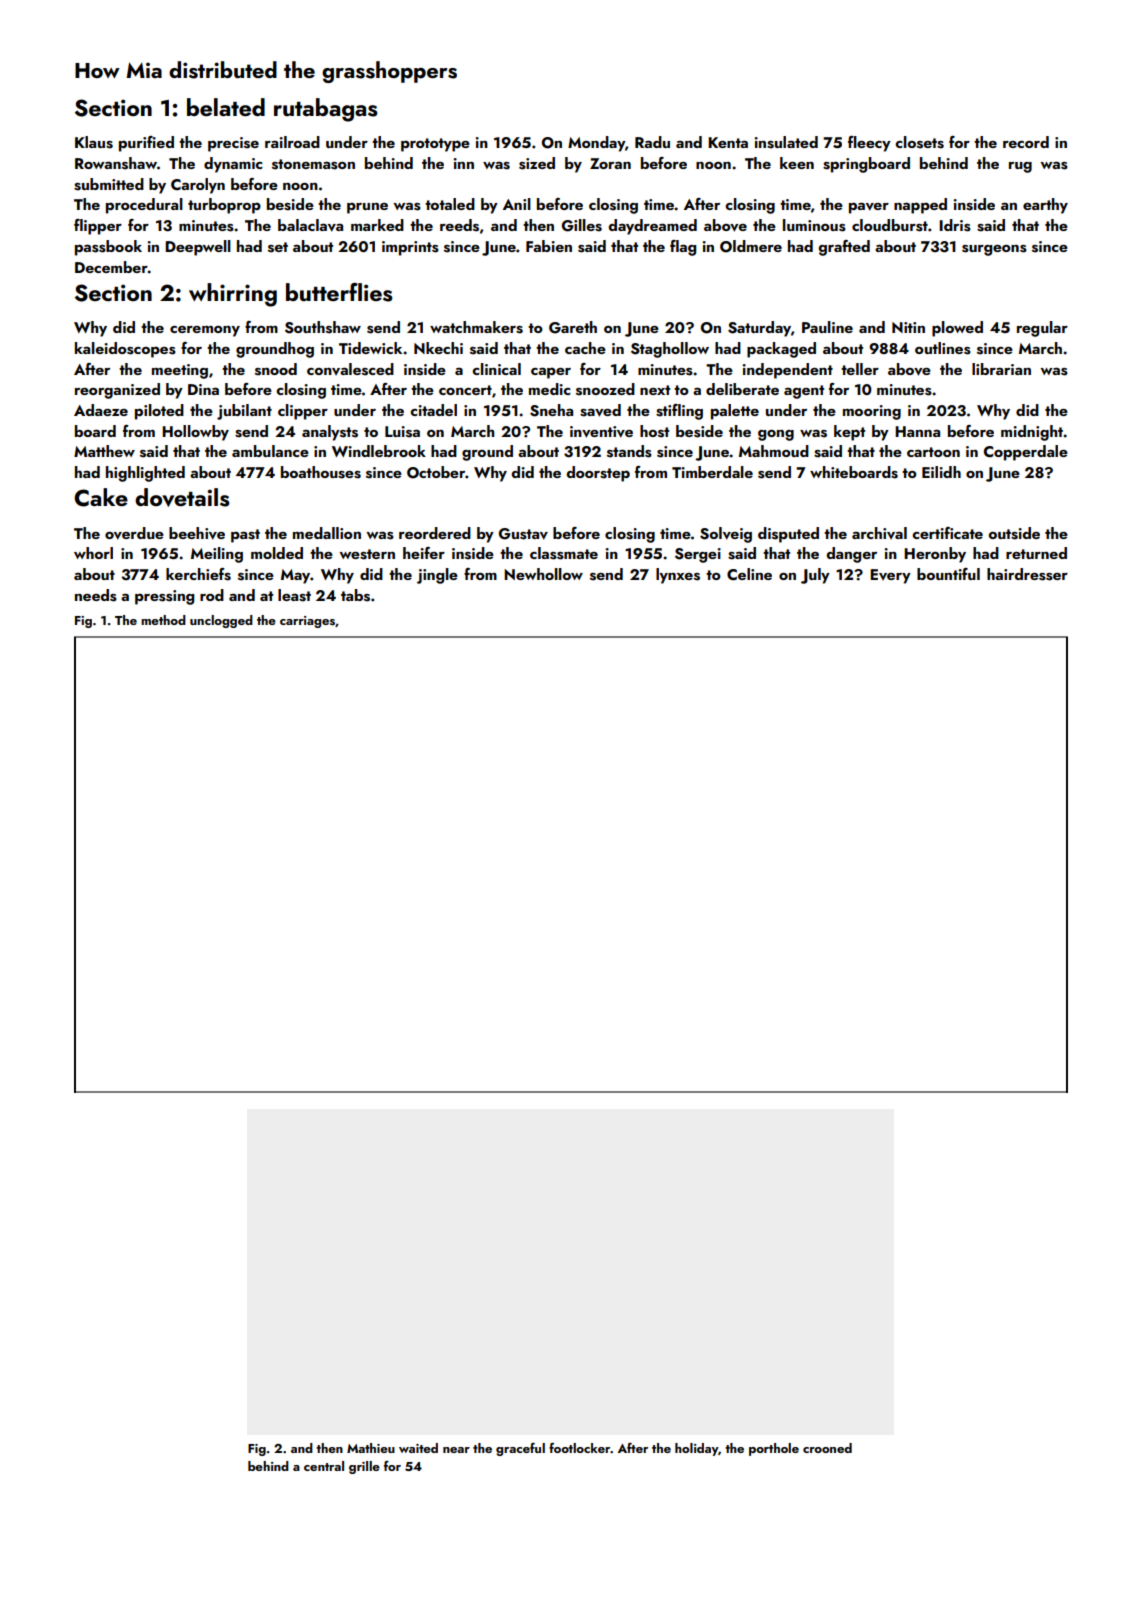 This screenshot has height=1616, width=1142. What do you see at coordinates (678, 576) in the screenshot?
I see `lynxes` at bounding box center [678, 576].
